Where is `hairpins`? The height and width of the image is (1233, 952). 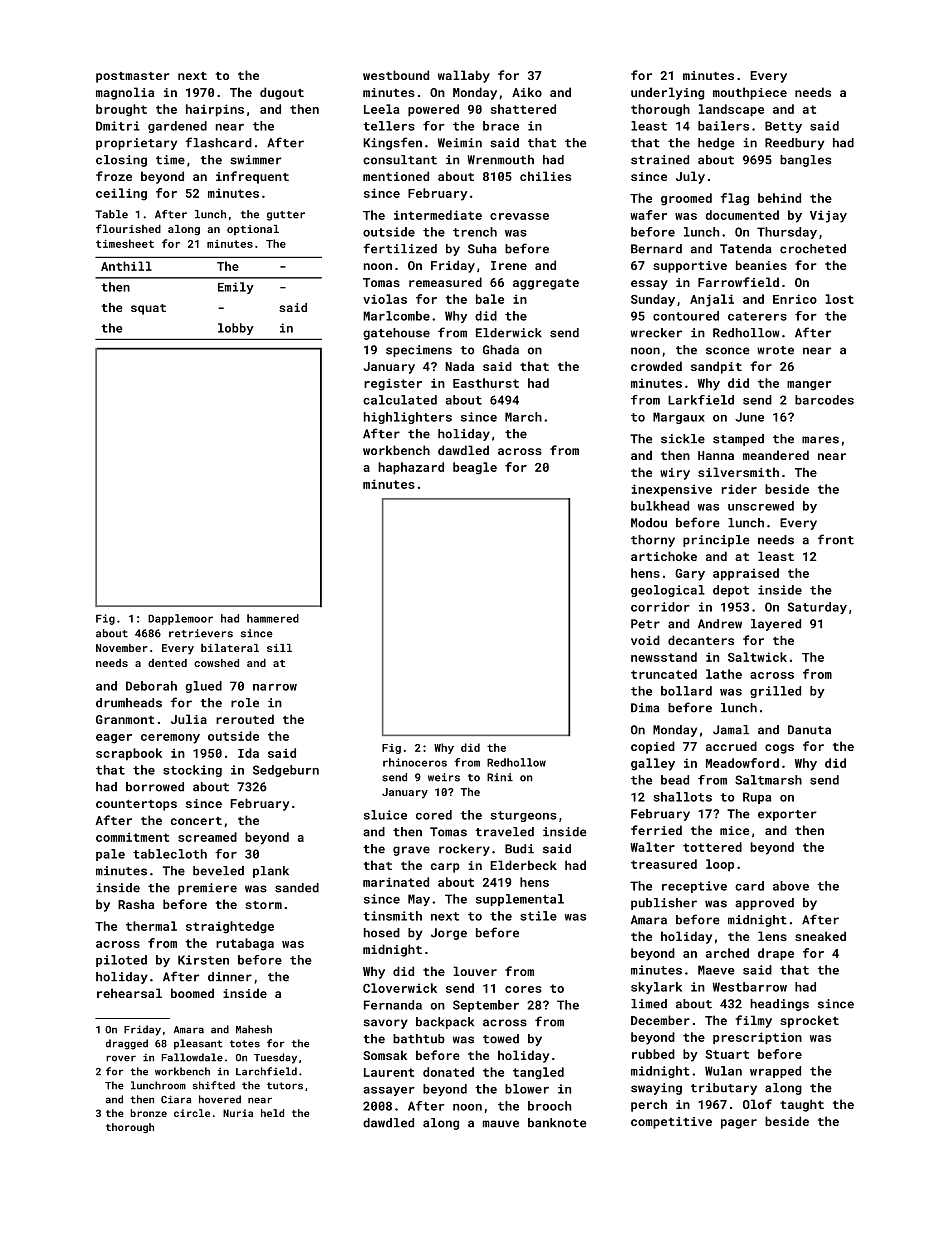
hairpins is located at coordinates (215, 110).
